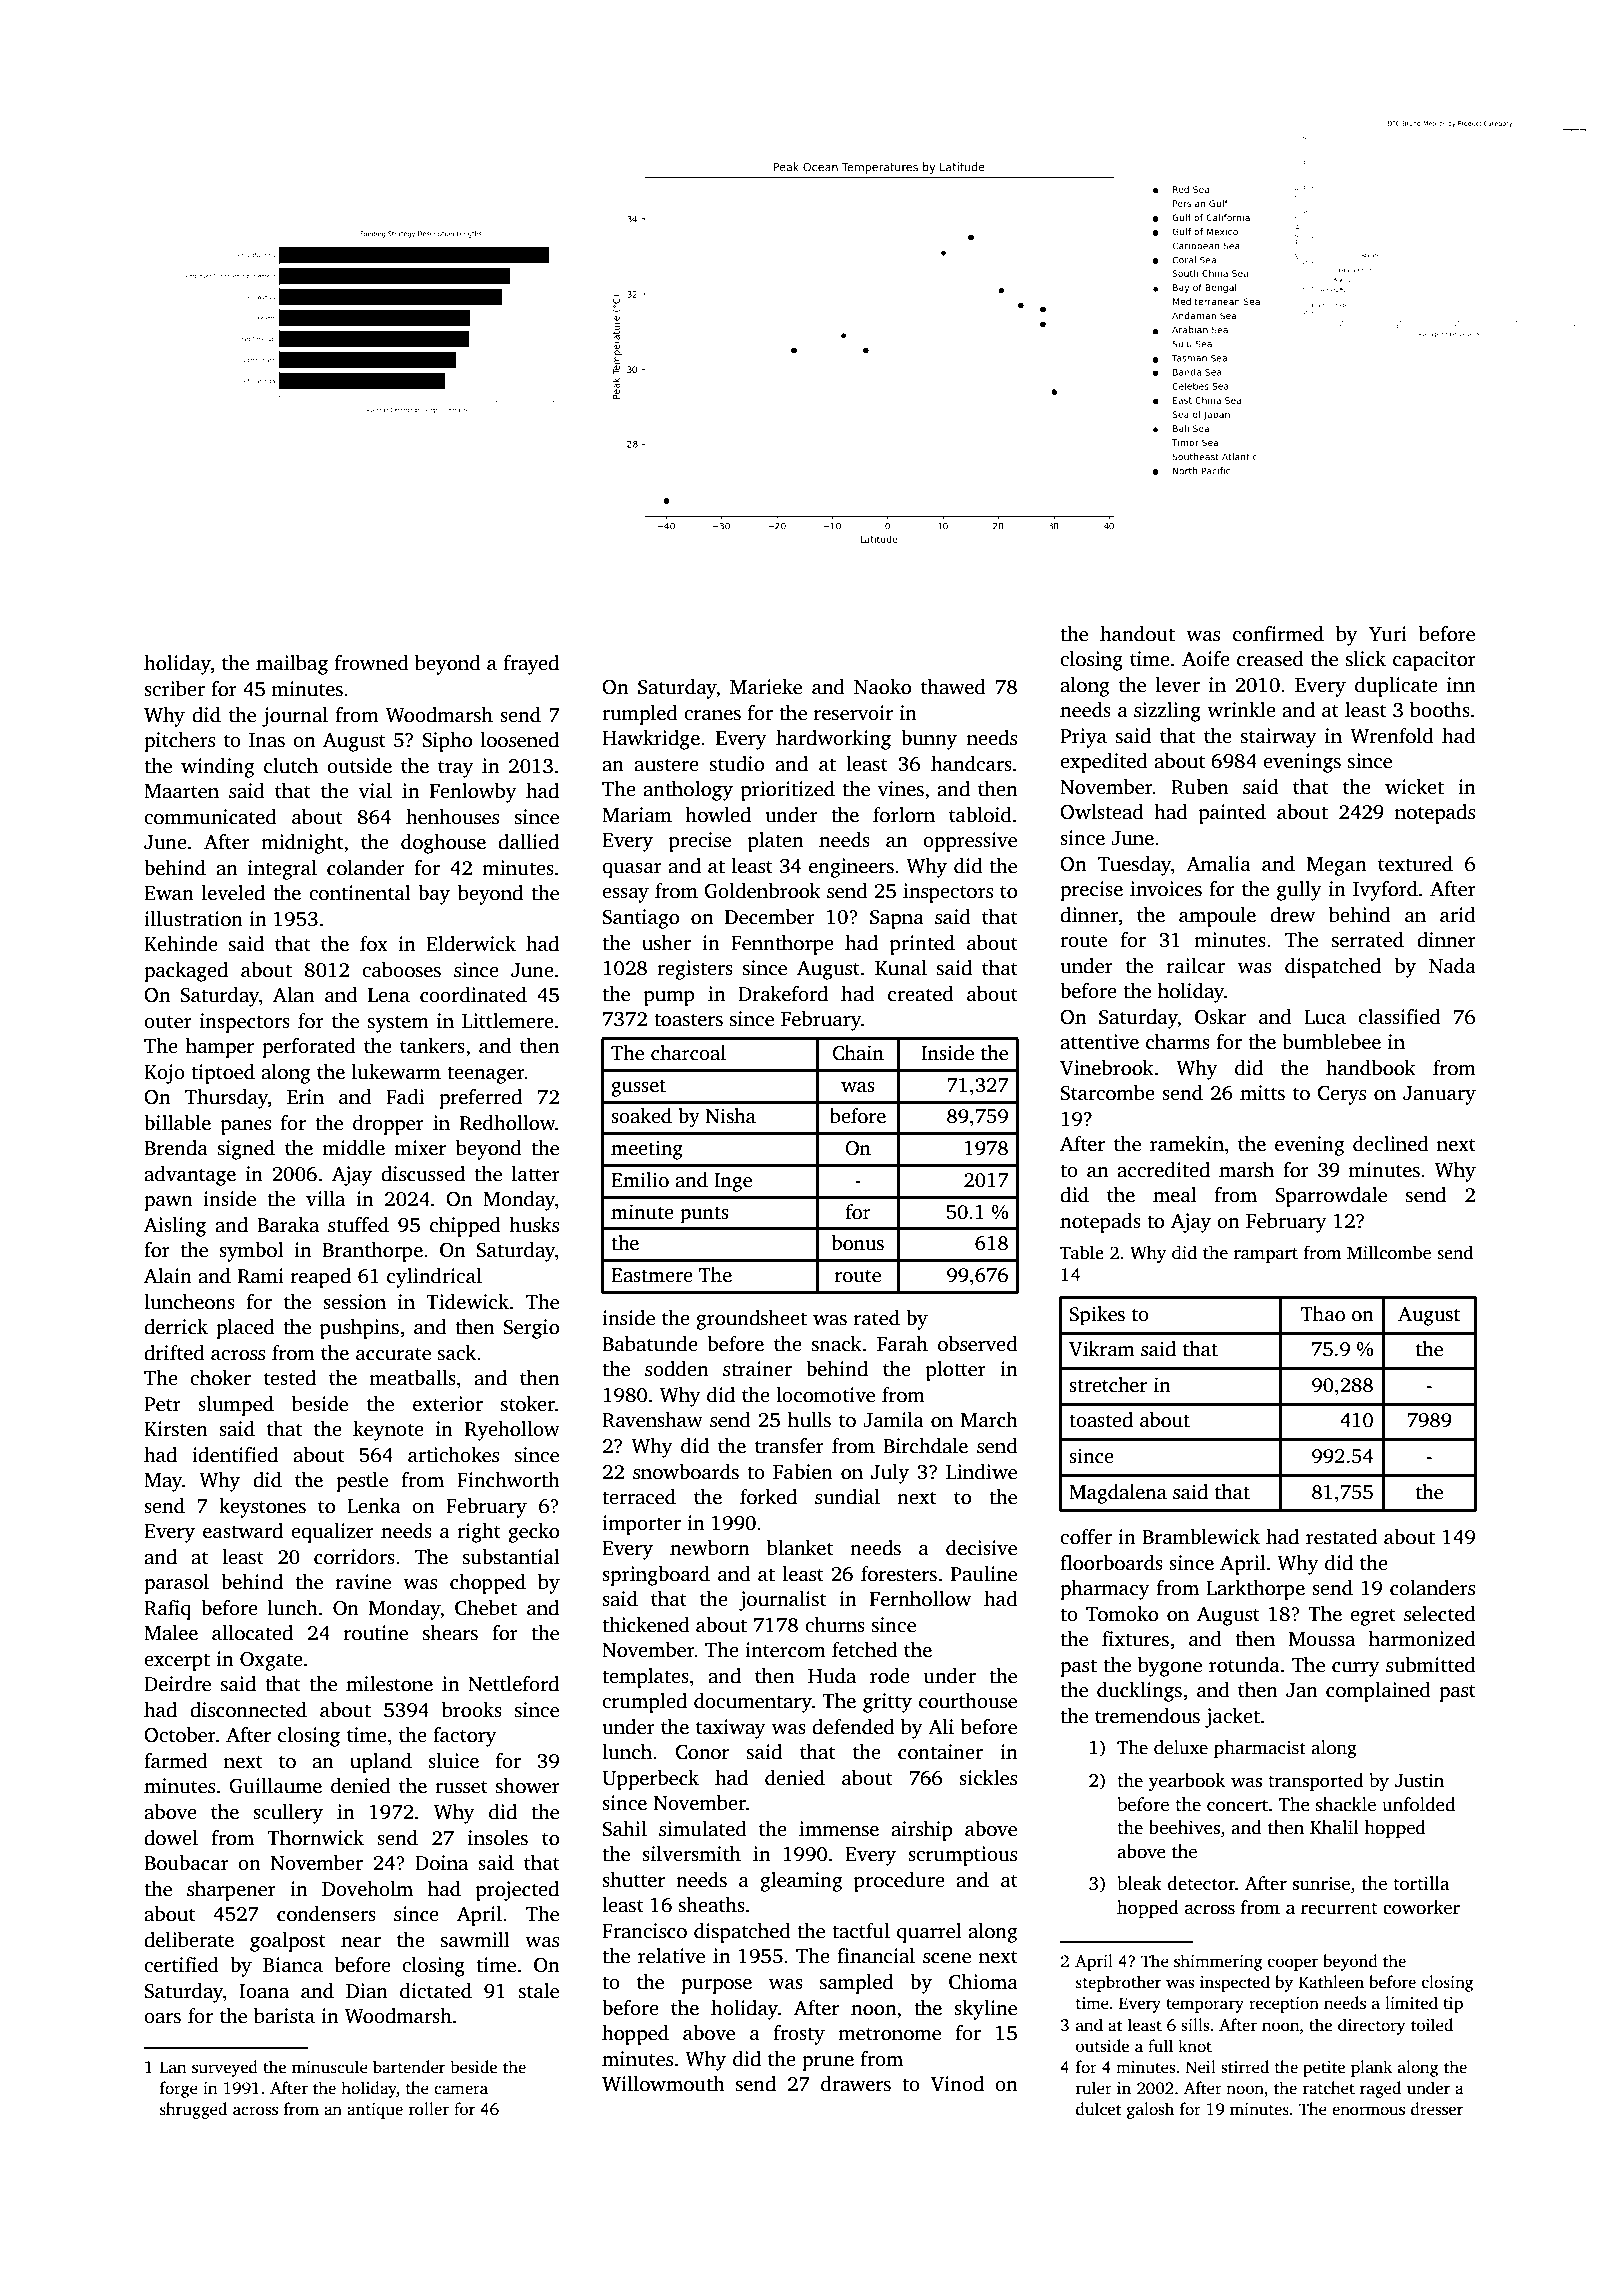 This screenshot has width=1620, height=2292. I want to click on restated, so click(1341, 1537).
